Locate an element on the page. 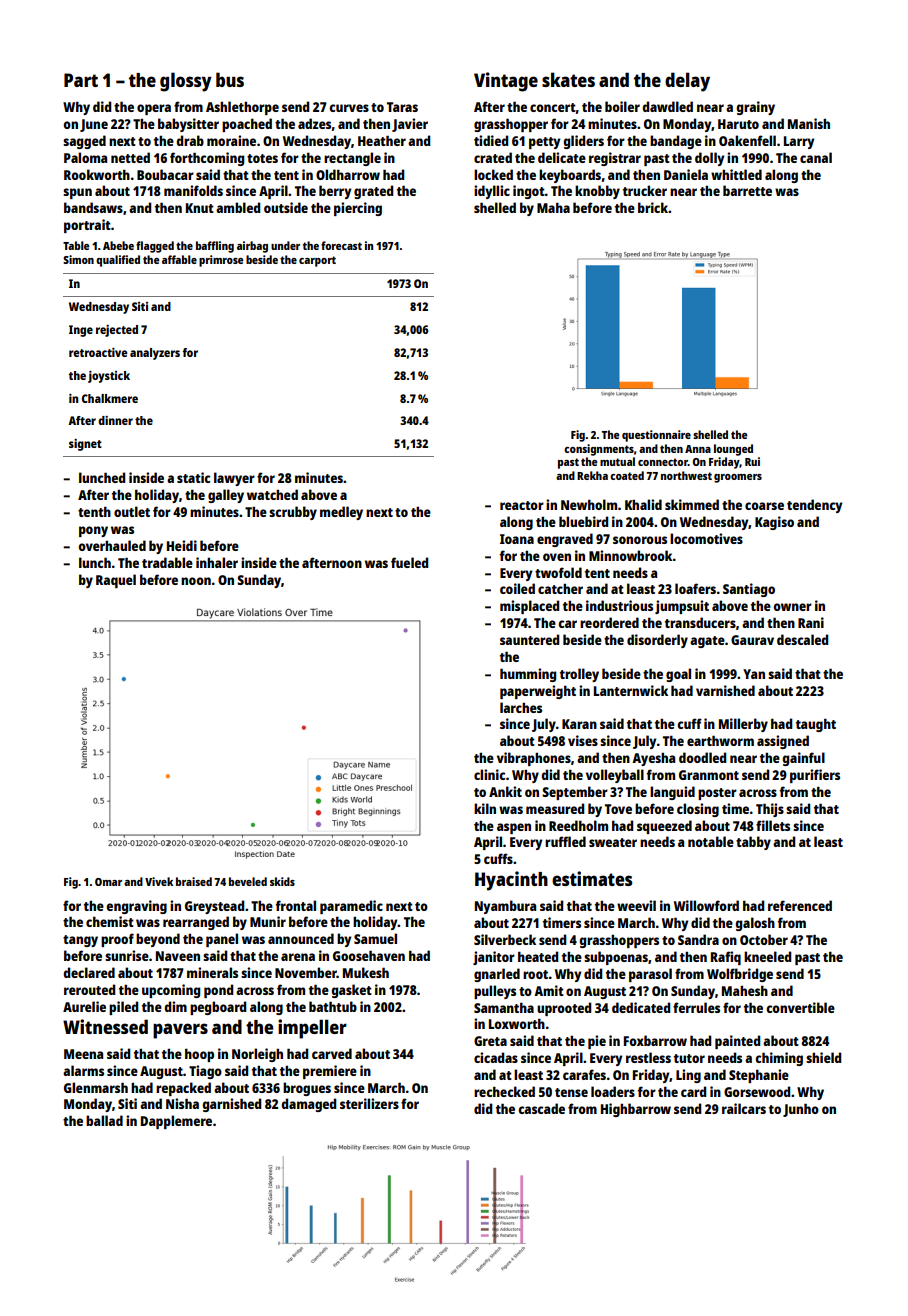 The height and width of the image is (1316, 908). signet is located at coordinates (85, 445).
